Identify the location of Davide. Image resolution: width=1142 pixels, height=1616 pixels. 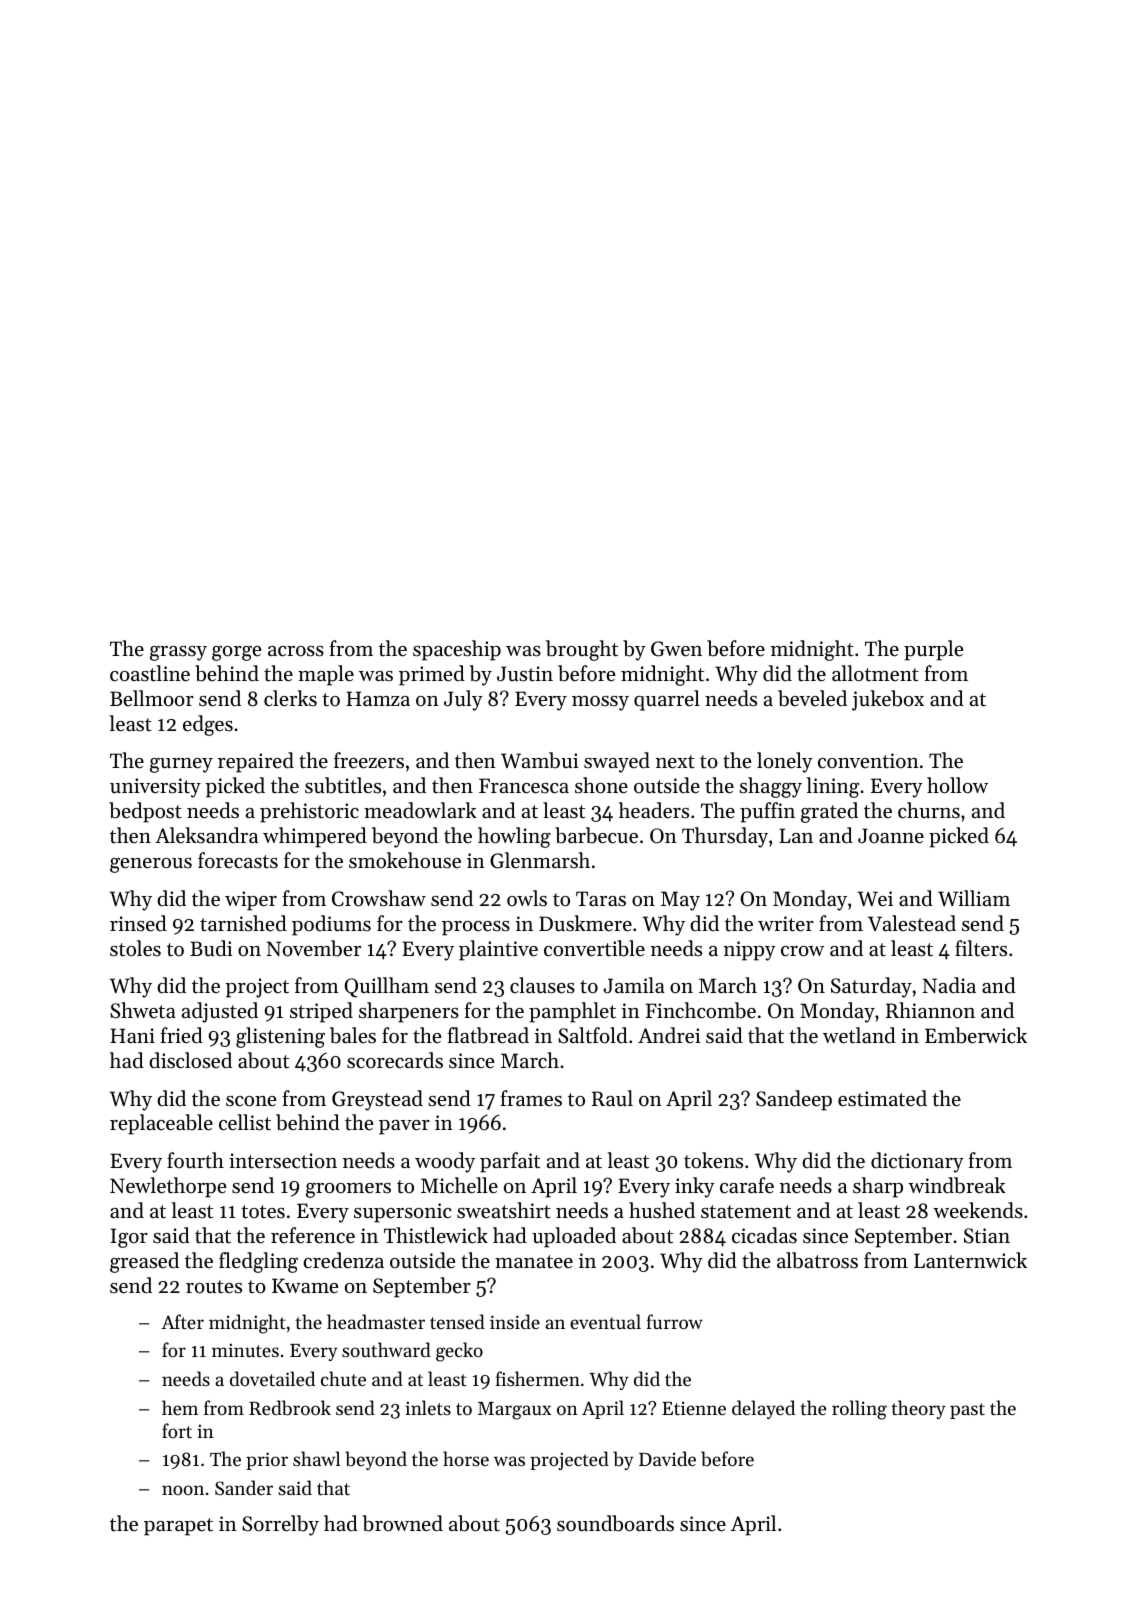
(667, 1458).
